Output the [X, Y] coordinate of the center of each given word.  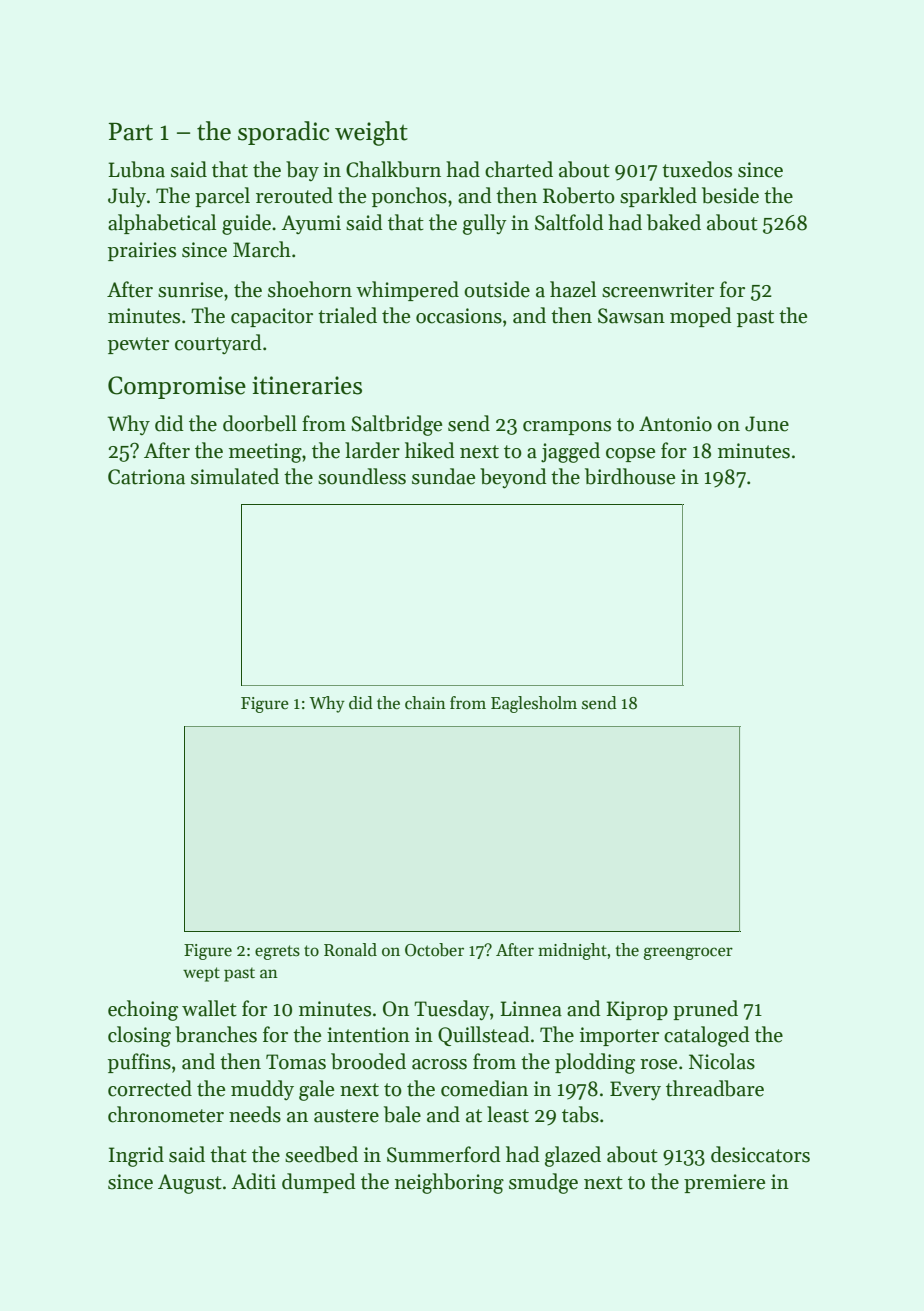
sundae [443, 476]
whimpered [407, 291]
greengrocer [688, 953]
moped [701, 317]
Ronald [350, 950]
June [767, 424]
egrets [277, 952]
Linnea [531, 1009]
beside [730, 195]
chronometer [166, 1114]
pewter [138, 345]
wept [201, 974]
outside [497, 289]
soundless [362, 476]
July [127, 197]
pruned [705, 1010]
